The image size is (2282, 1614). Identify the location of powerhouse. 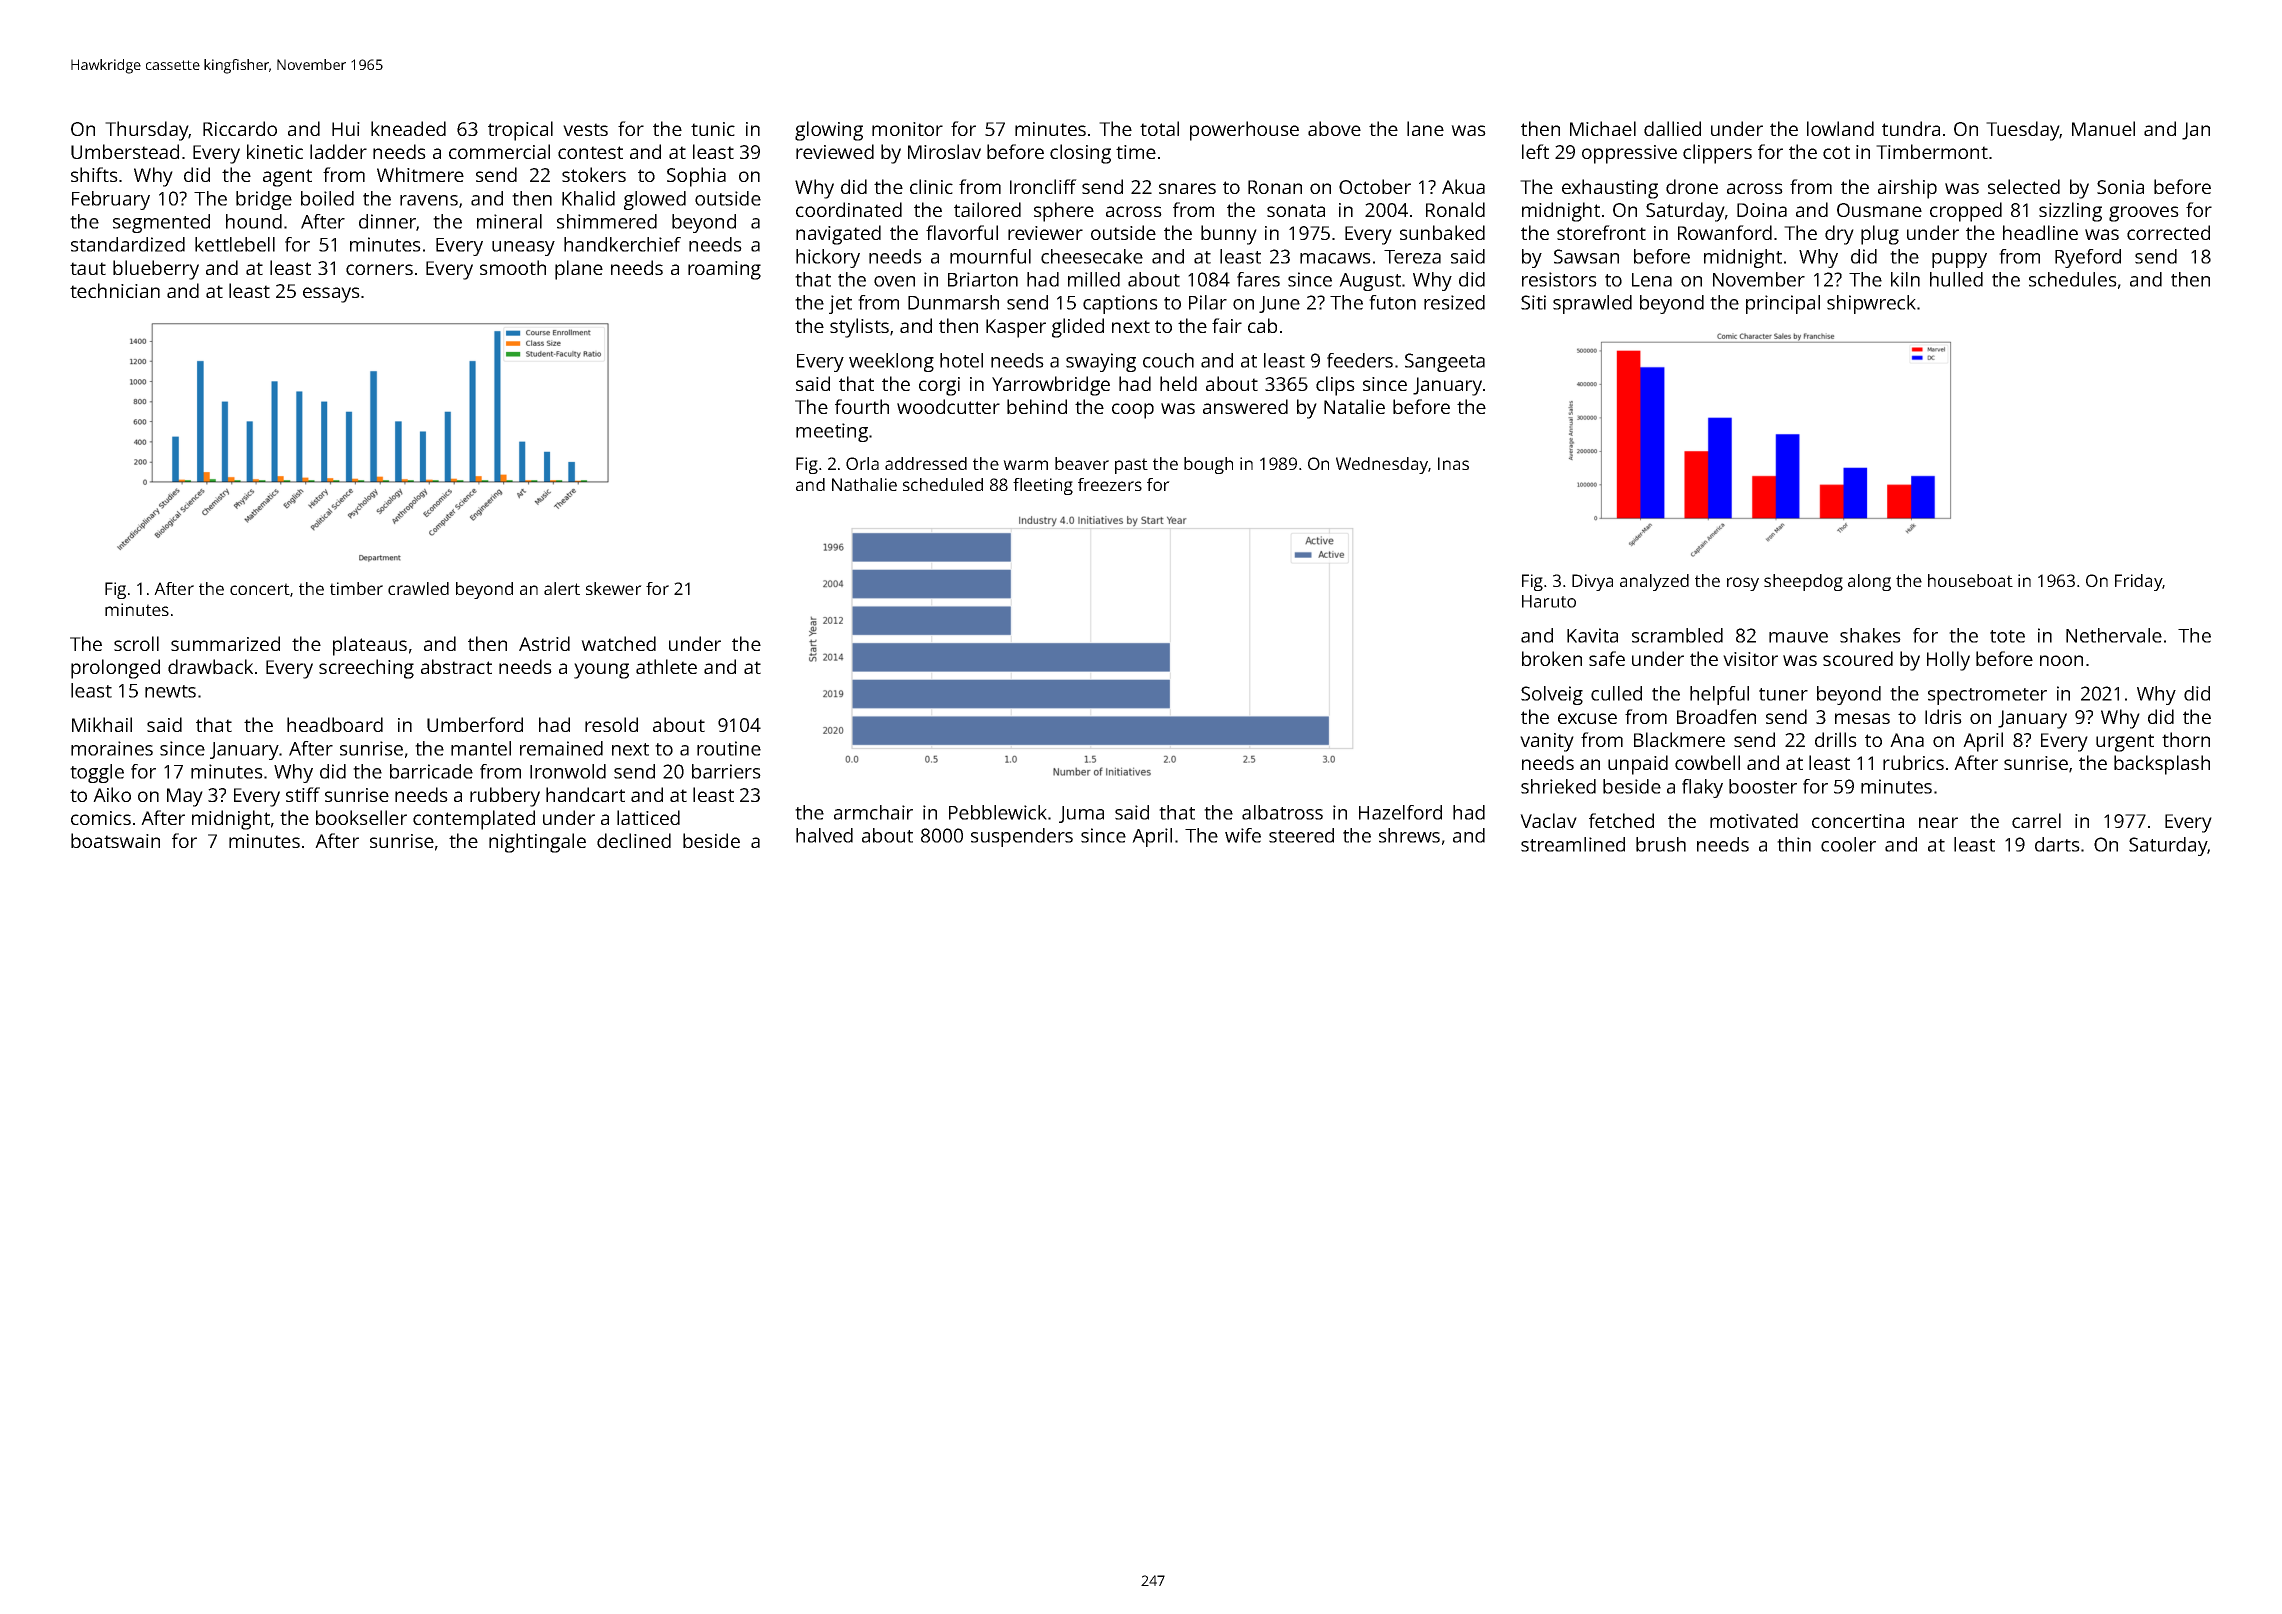
(1244, 131).
